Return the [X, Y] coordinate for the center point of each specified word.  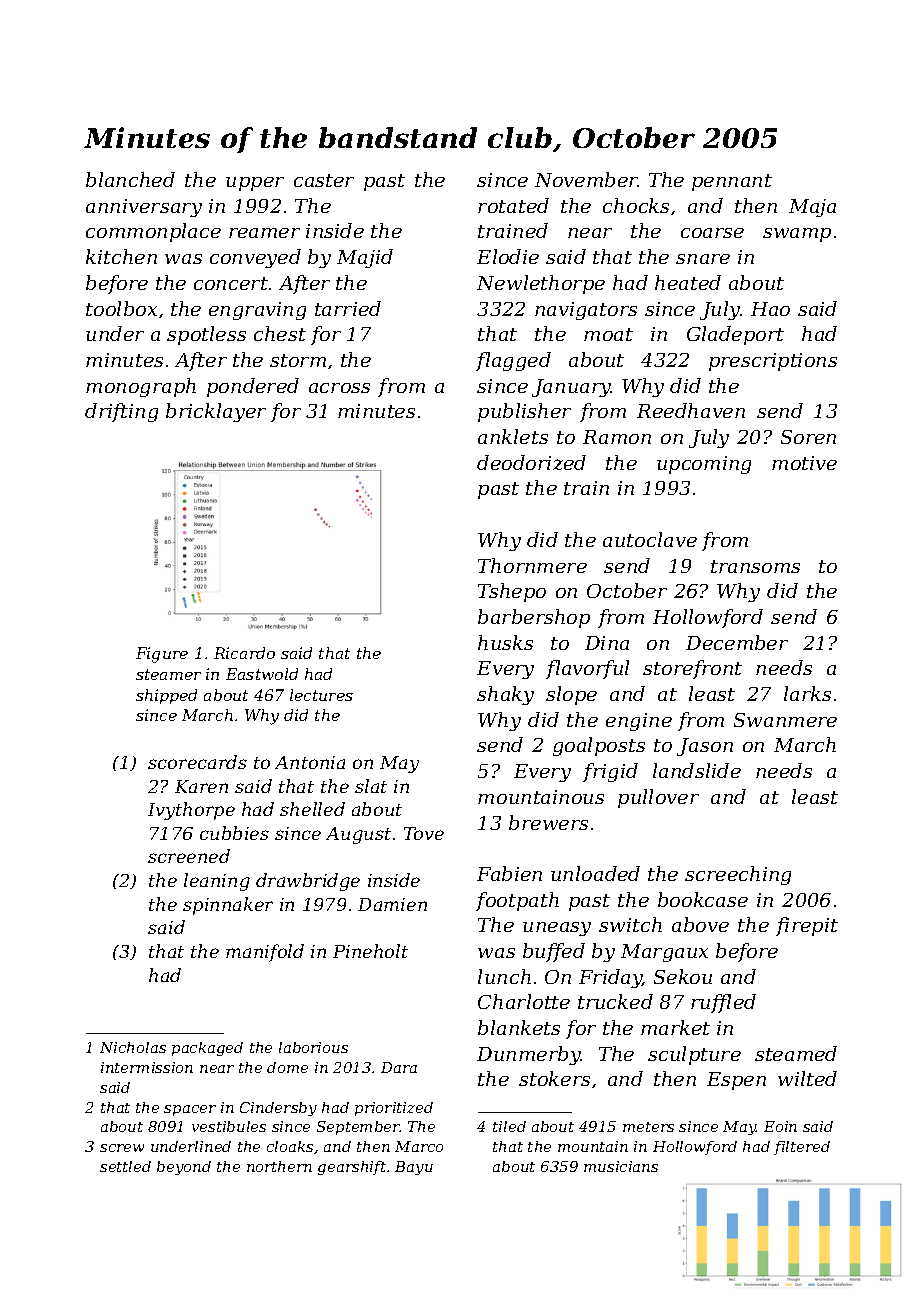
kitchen [121, 256]
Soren [808, 437]
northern [279, 1166]
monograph [141, 387]
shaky [505, 695]
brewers [548, 822]
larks [807, 693]
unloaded [595, 873]
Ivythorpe [191, 811]
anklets [513, 436]
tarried [348, 308]
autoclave [650, 539]
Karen [201, 786]
